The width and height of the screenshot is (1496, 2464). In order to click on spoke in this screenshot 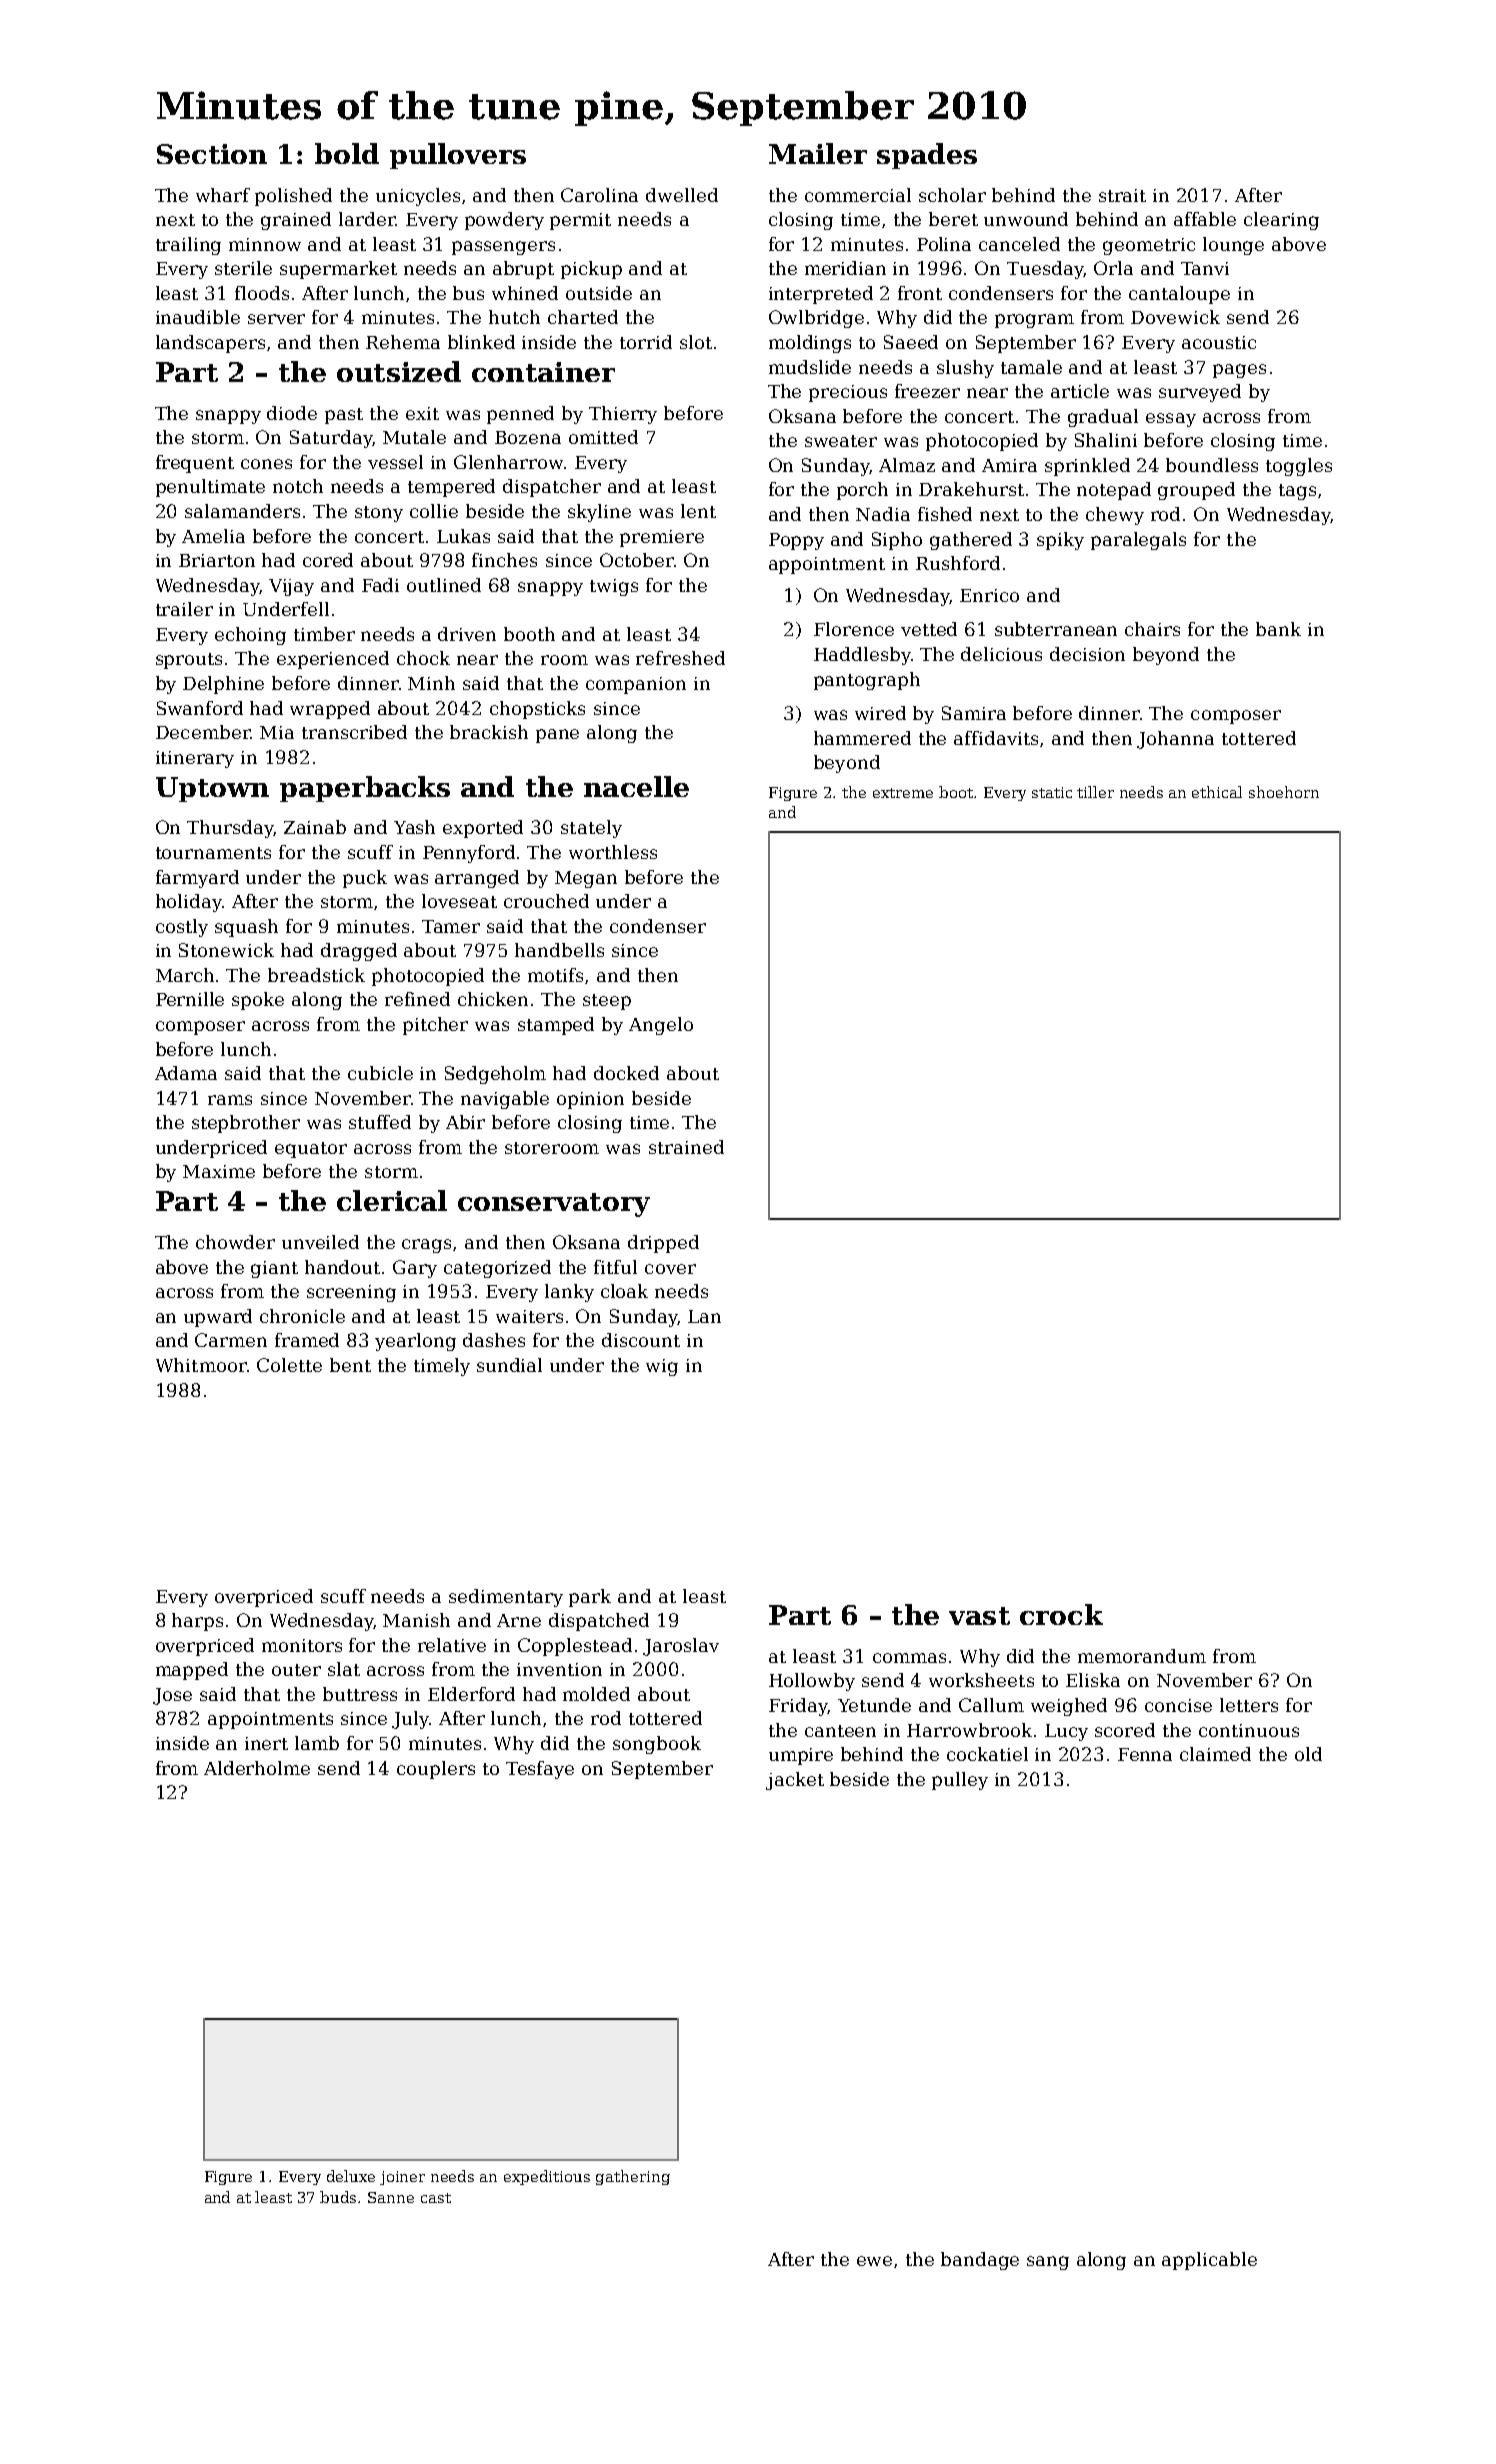, I will do `click(258, 1001)`.
